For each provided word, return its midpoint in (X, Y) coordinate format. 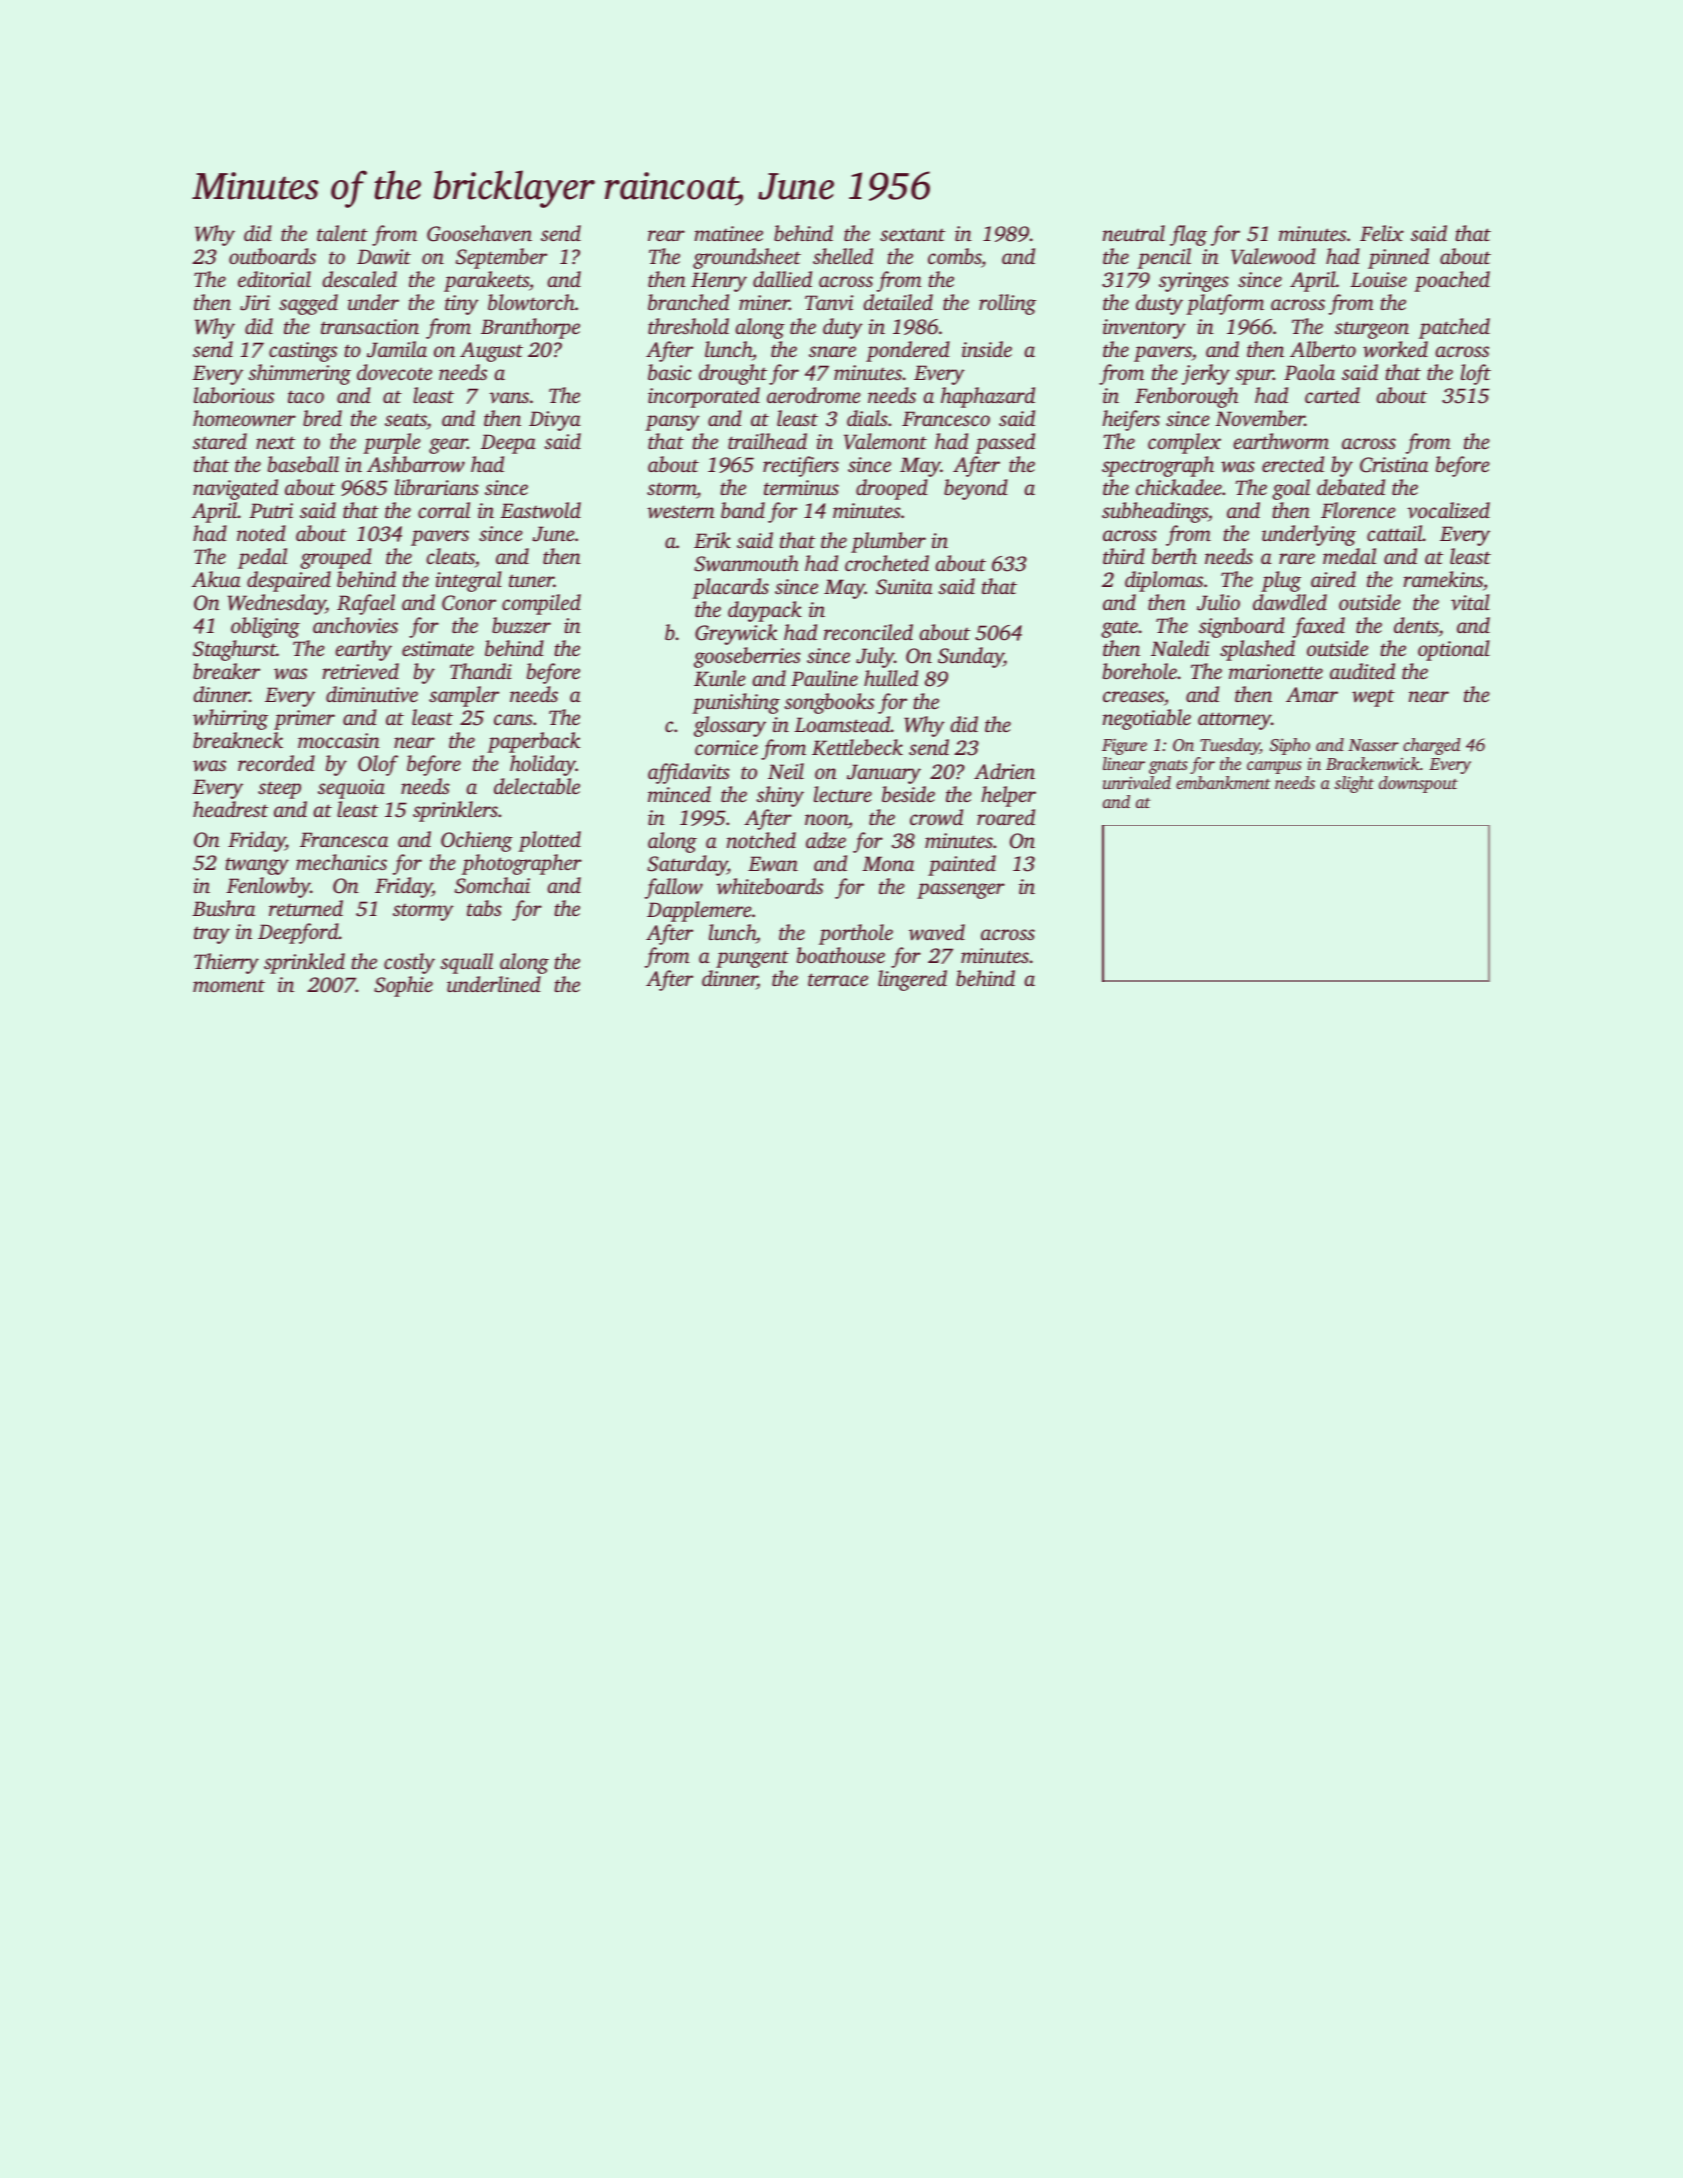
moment (229, 985)
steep (279, 790)
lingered (912, 980)
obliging (265, 627)
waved (937, 932)
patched (1454, 328)
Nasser (1373, 745)
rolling (1007, 304)
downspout (1418, 784)
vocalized (1448, 510)
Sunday (971, 657)
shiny (780, 796)
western (681, 512)
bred (322, 418)
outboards (272, 256)
